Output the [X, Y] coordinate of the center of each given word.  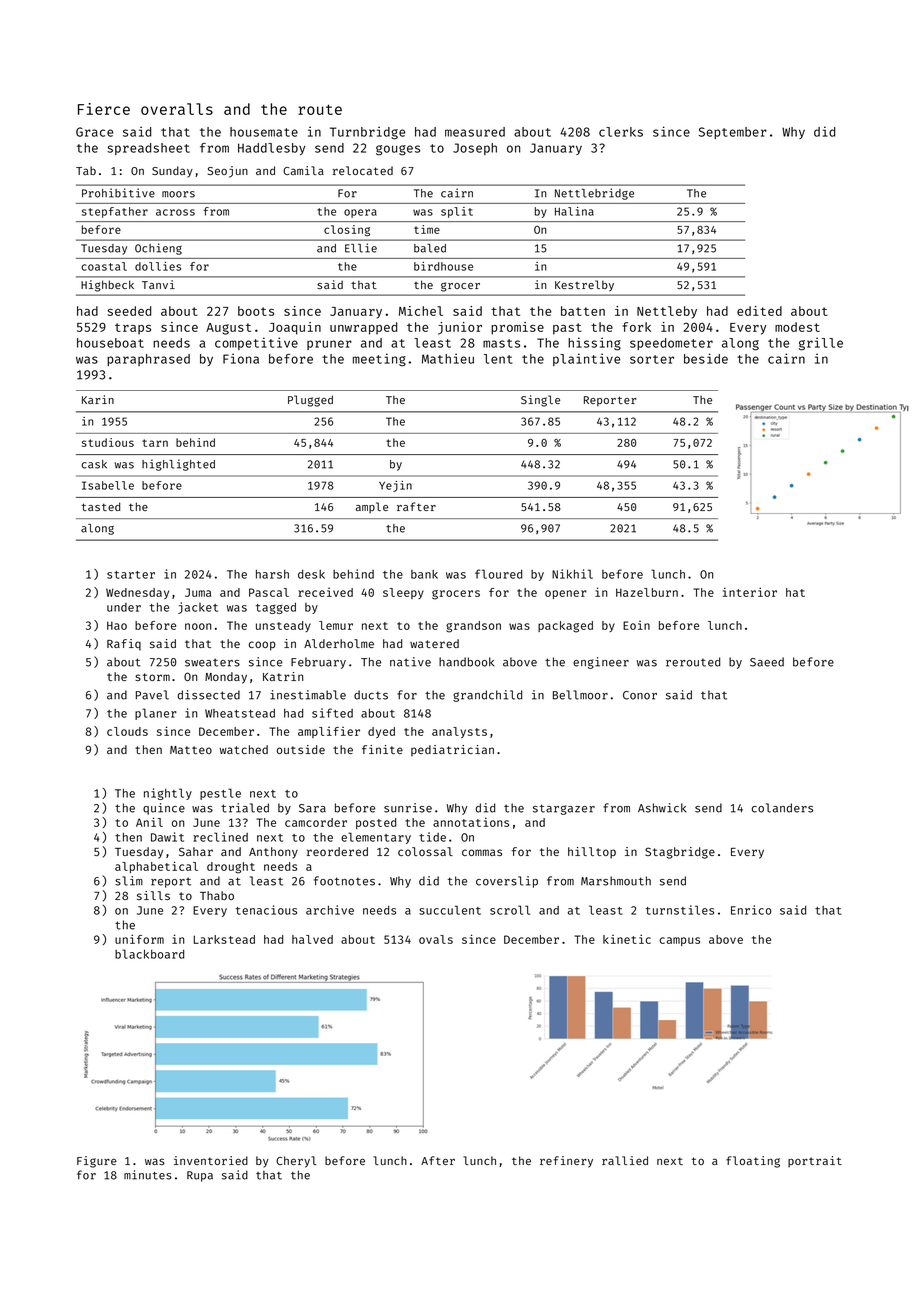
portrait [815, 1162]
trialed [245, 808]
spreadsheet [148, 149]
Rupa [200, 1176]
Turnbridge [367, 133]
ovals [436, 939]
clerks [621, 132]
